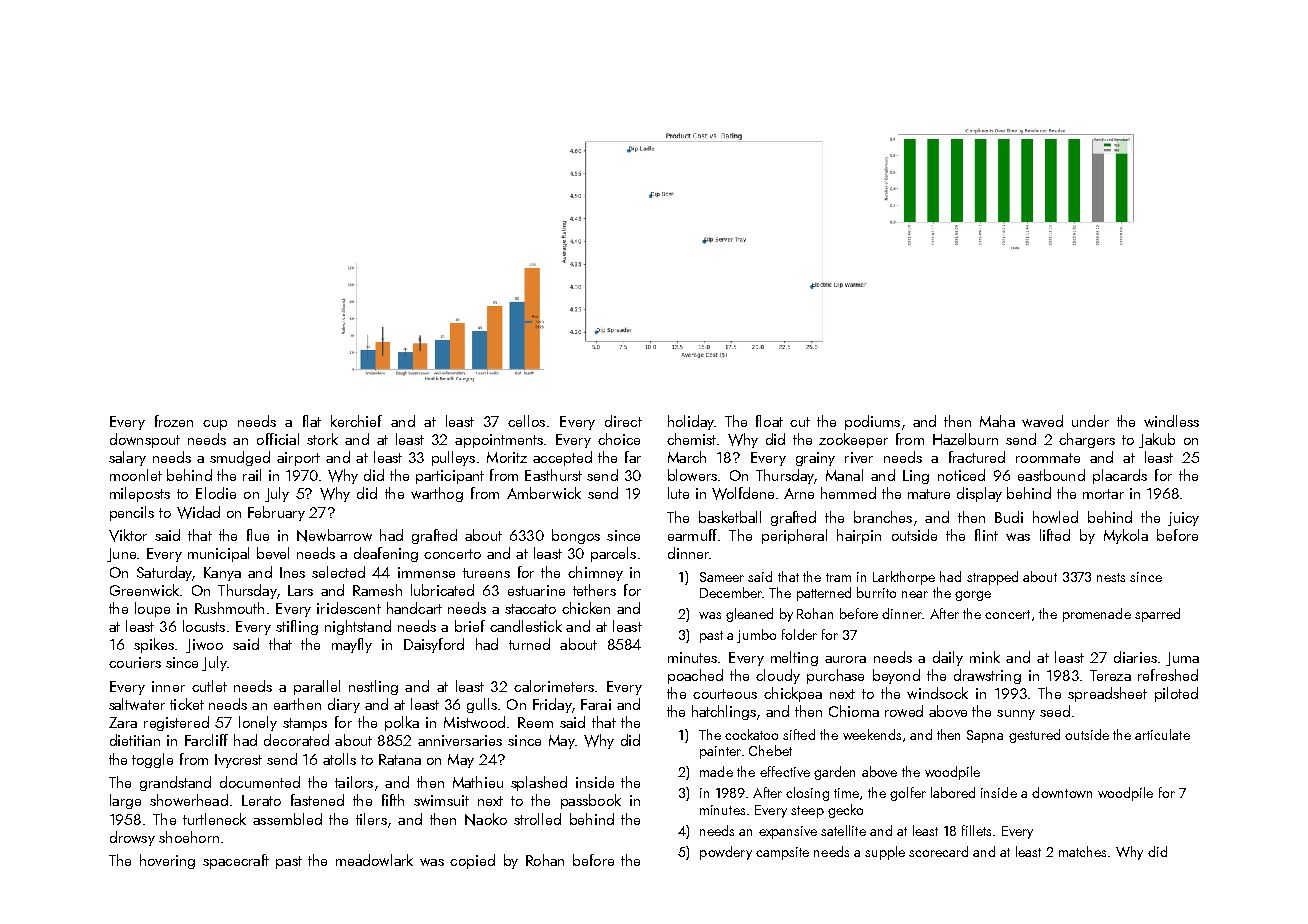 The image size is (1308, 924). What do you see at coordinates (305, 724) in the screenshot?
I see `stamps` at bounding box center [305, 724].
